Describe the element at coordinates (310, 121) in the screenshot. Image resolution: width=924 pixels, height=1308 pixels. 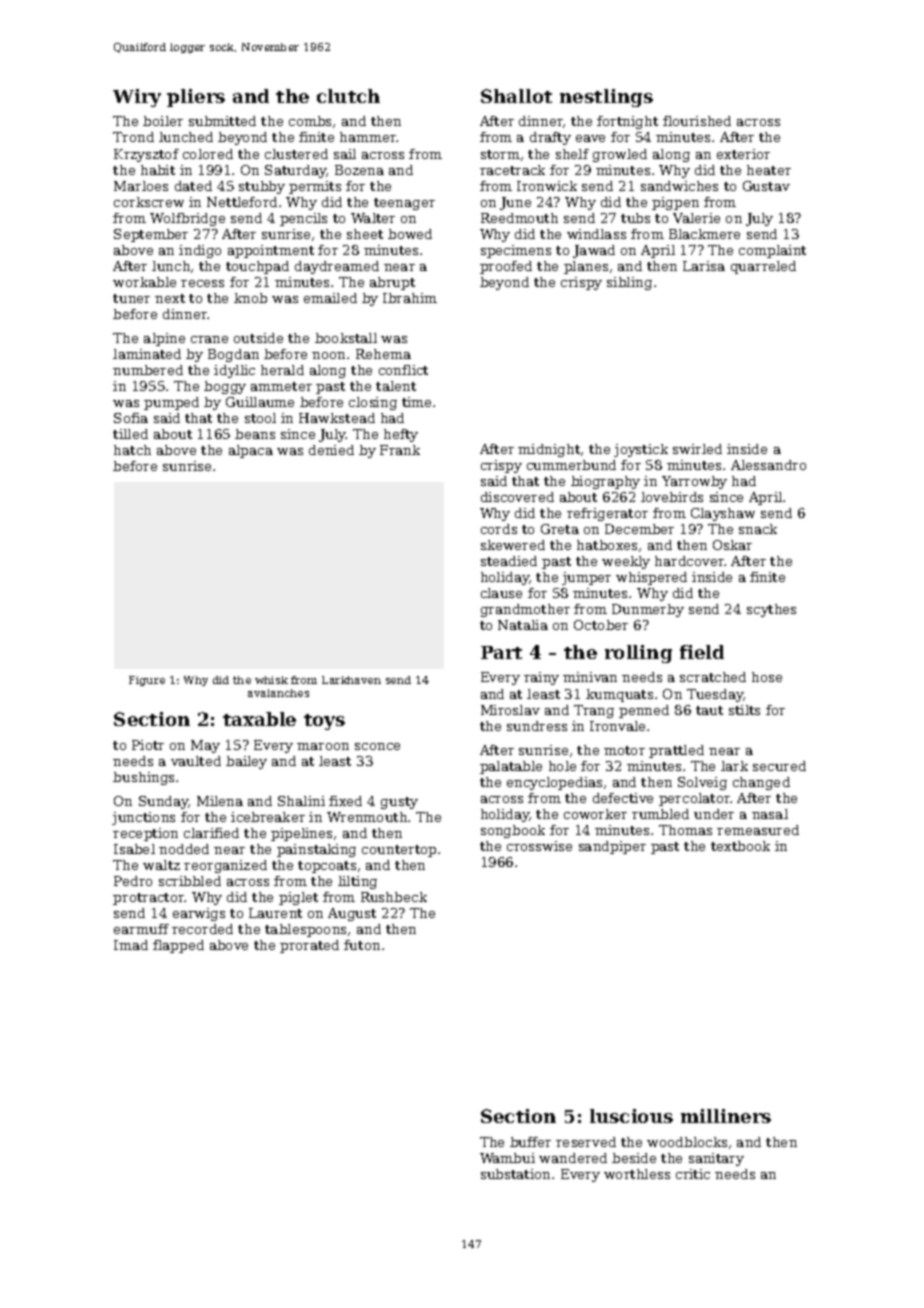
I see `combs` at that location.
